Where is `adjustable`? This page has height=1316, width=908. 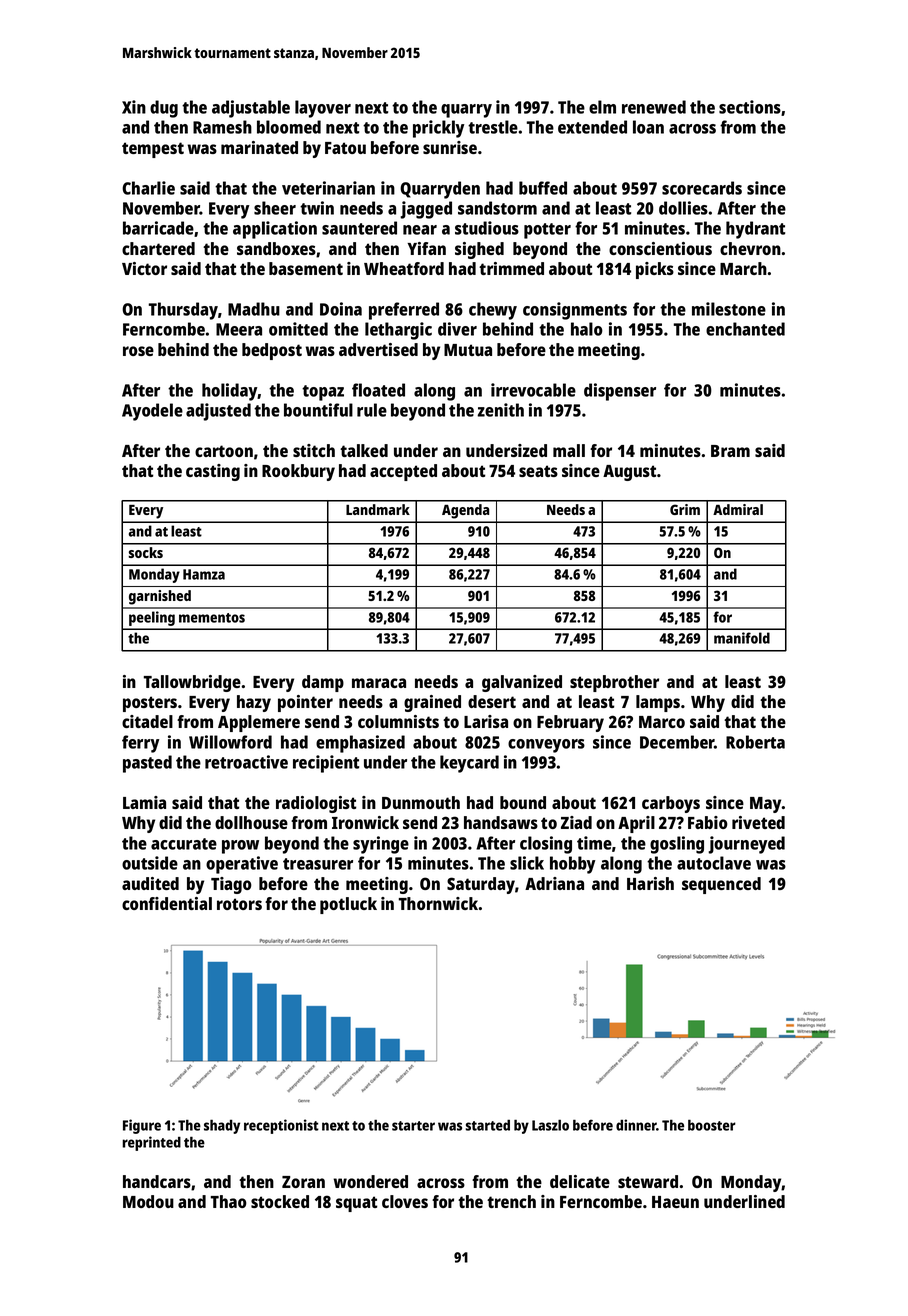
adjustable is located at coordinates (251, 109).
